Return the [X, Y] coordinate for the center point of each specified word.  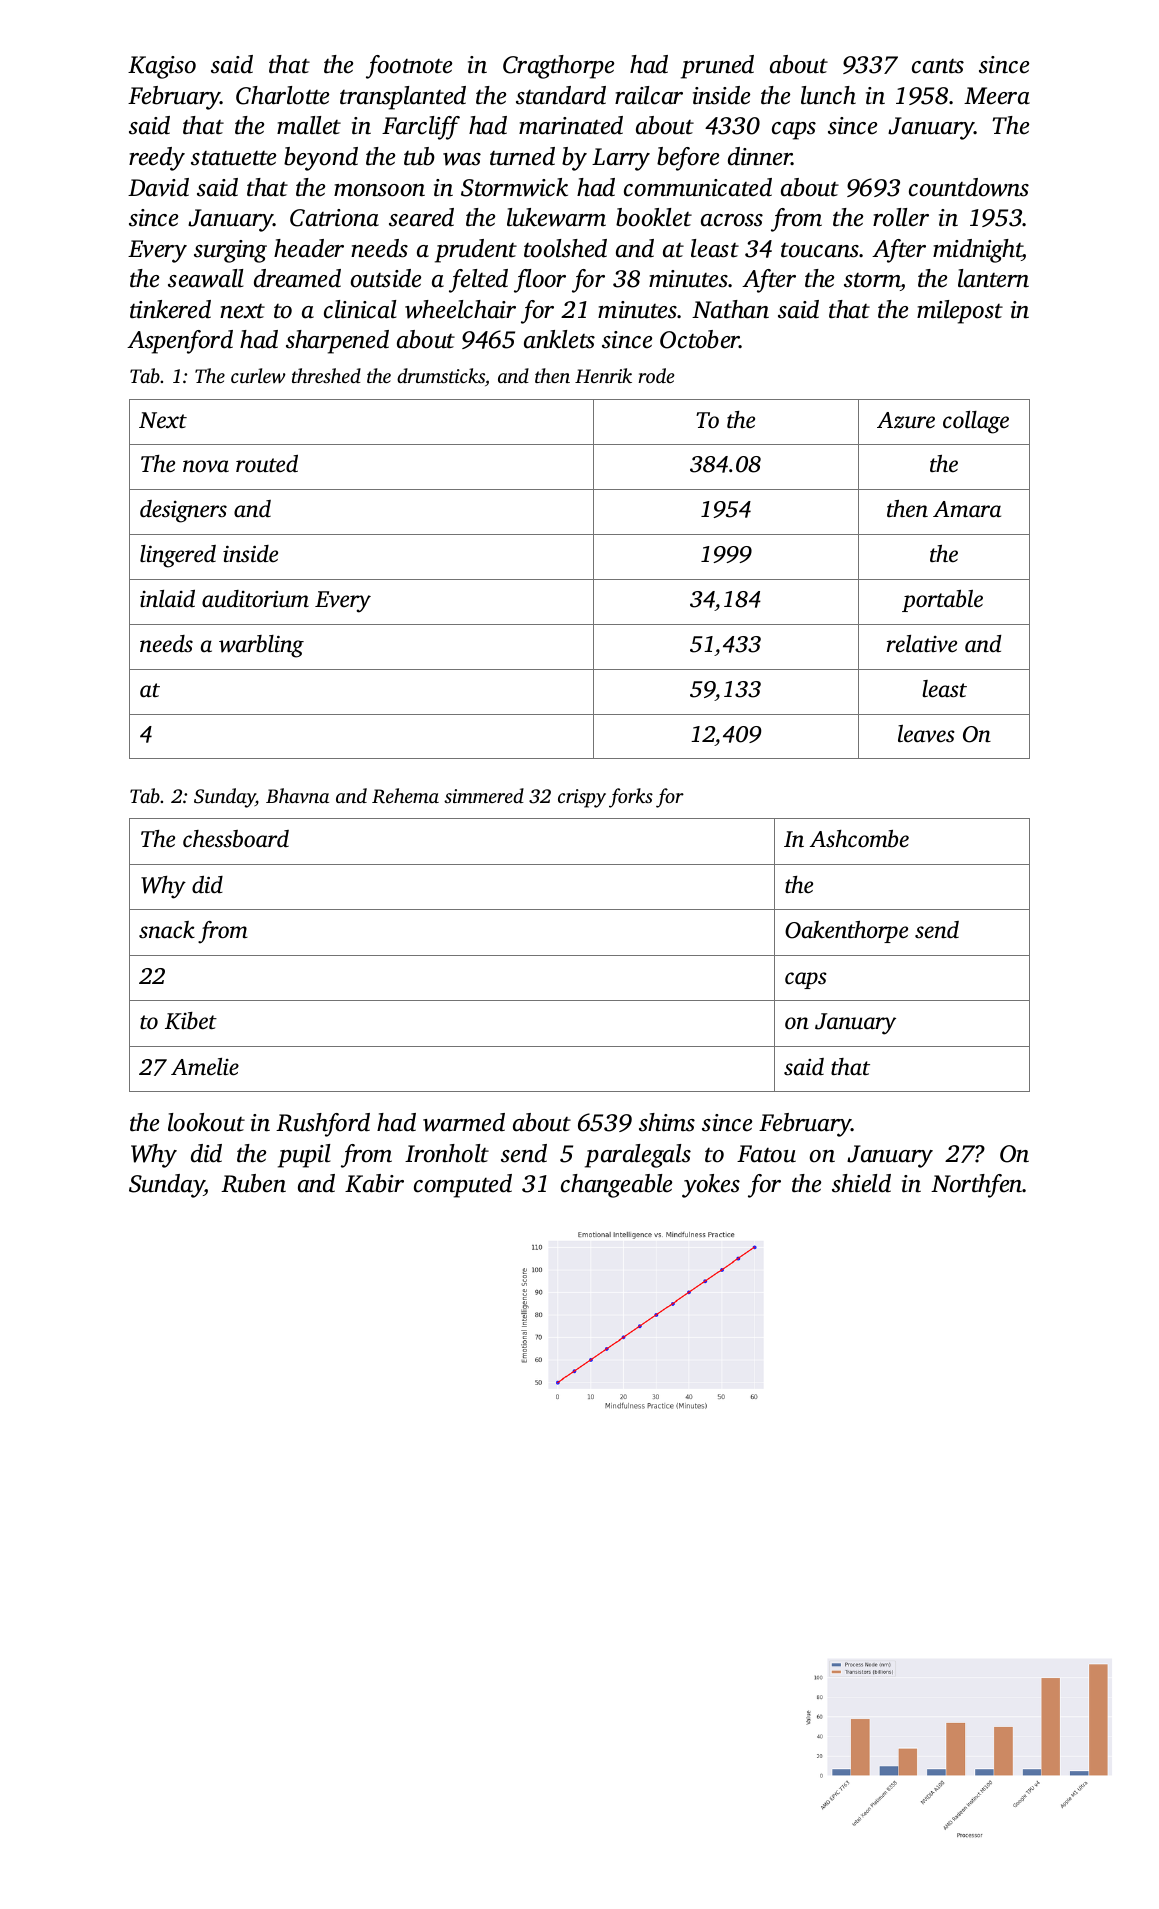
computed [463, 1186]
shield [861, 1183]
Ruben [253, 1183]
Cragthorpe [558, 67]
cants [938, 66]
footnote [409, 67]
